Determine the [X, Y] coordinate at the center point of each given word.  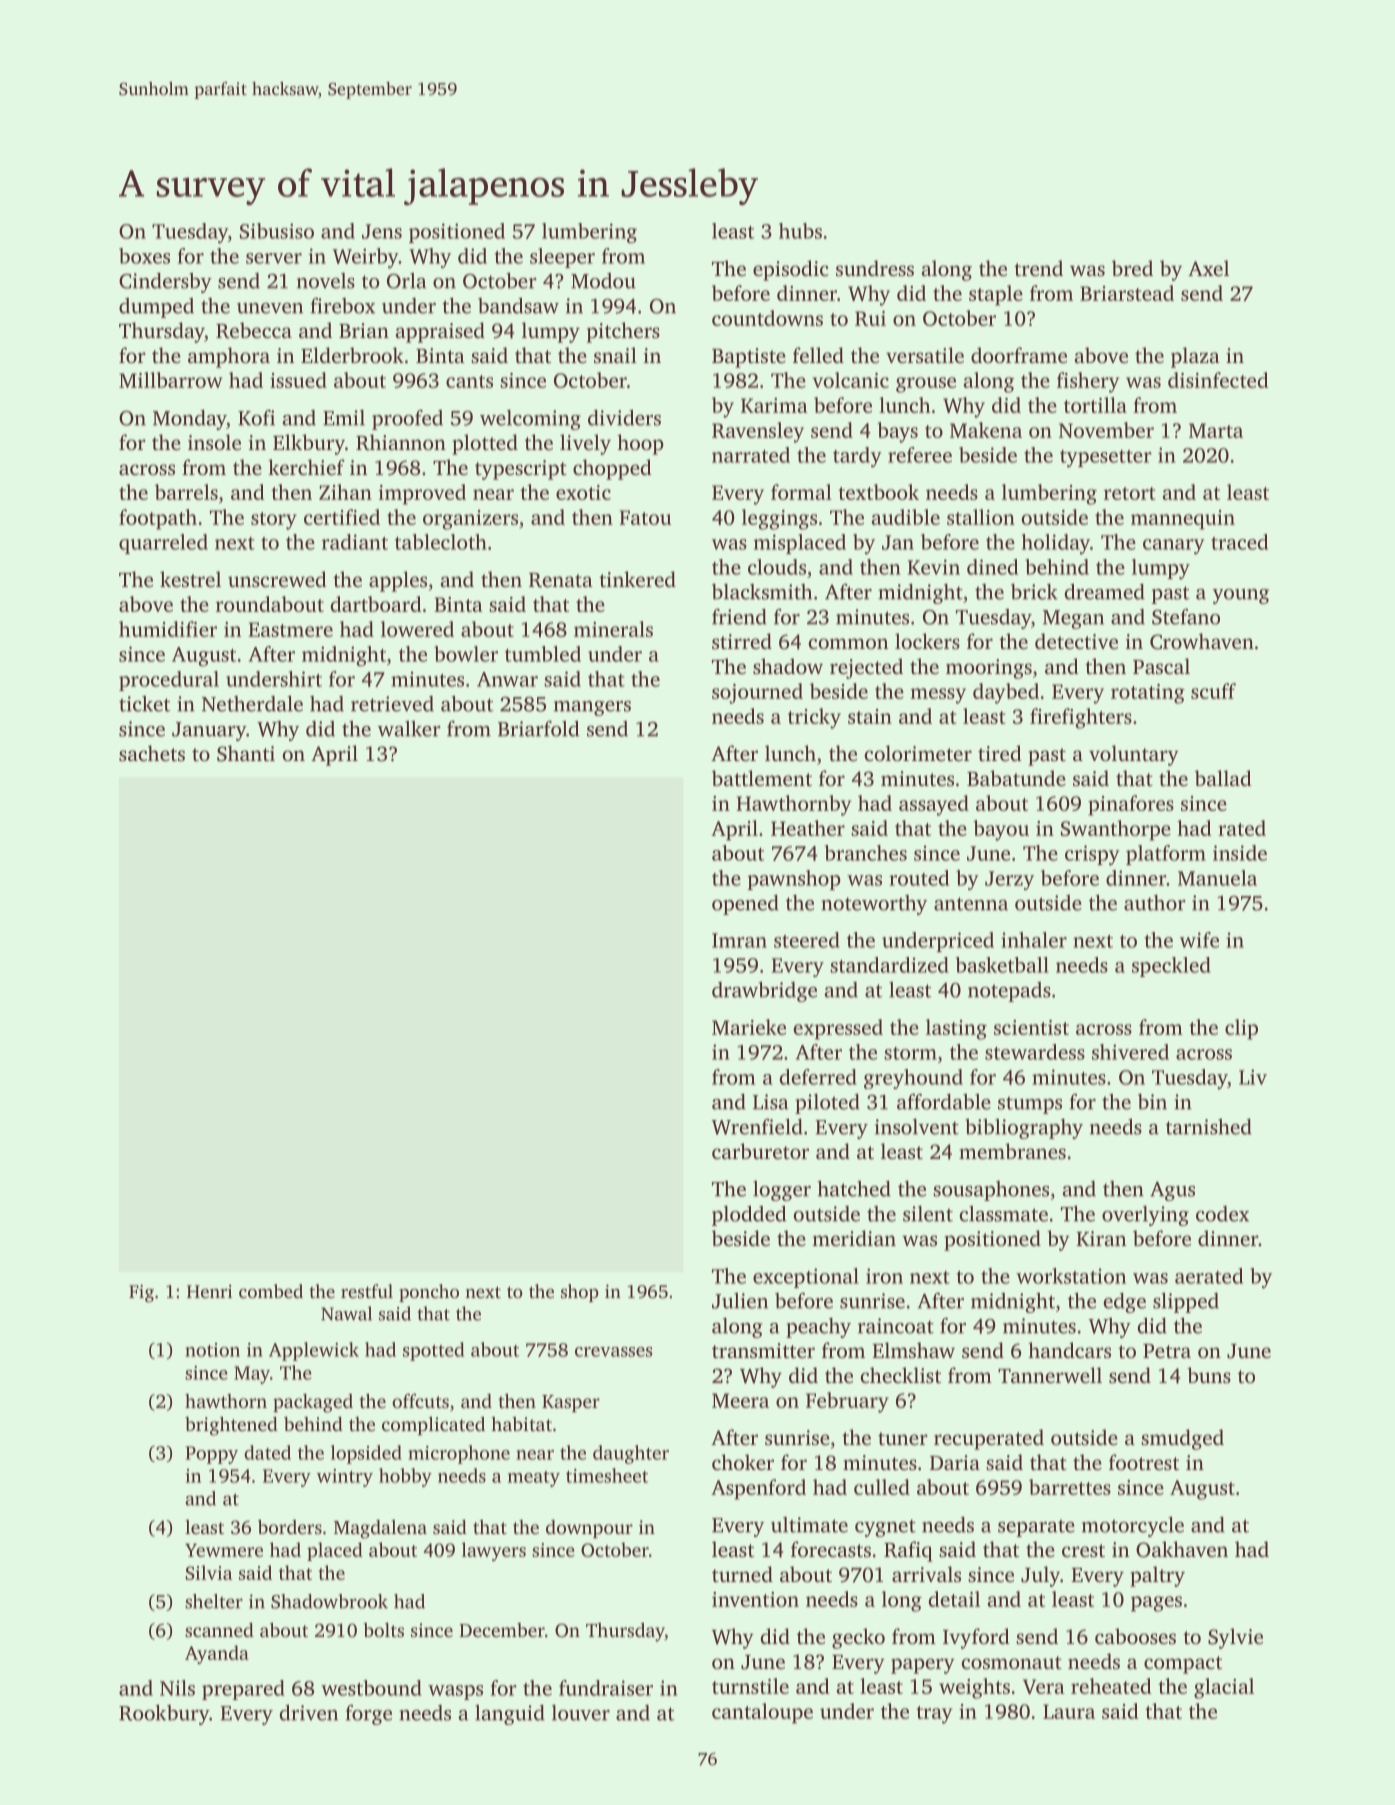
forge [369, 1715]
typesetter [1106, 459]
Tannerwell [1050, 1375]
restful [367, 1291]
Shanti [246, 753]
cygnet [885, 1528]
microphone [459, 1454]
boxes [144, 256]
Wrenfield [757, 1126]
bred [1132, 268]
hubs [800, 231]
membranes [1012, 1151]
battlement [762, 778]
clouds [777, 567]
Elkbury [309, 444]
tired [1000, 753]
